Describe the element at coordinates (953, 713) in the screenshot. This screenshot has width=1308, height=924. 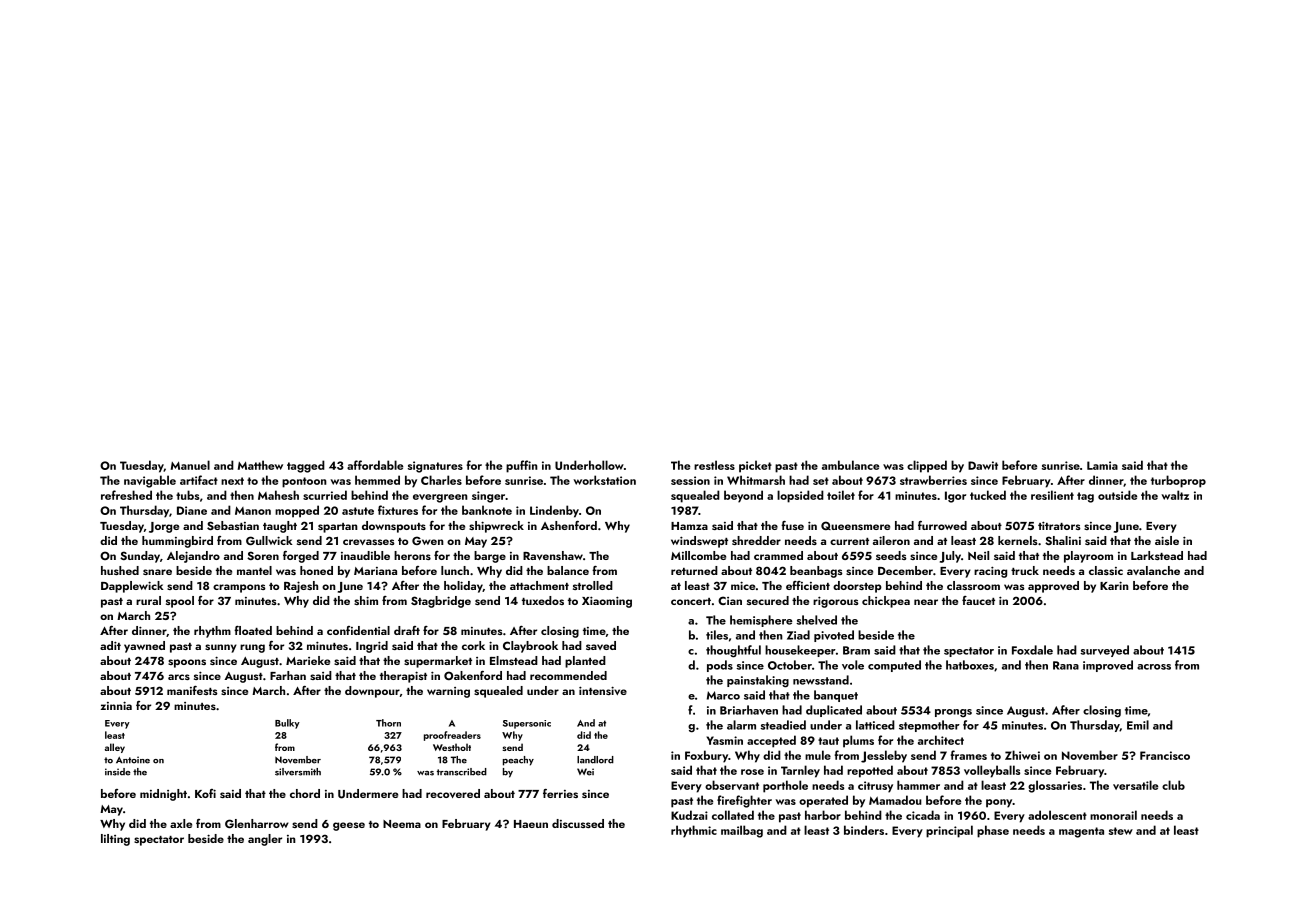
I see `prongs` at that location.
